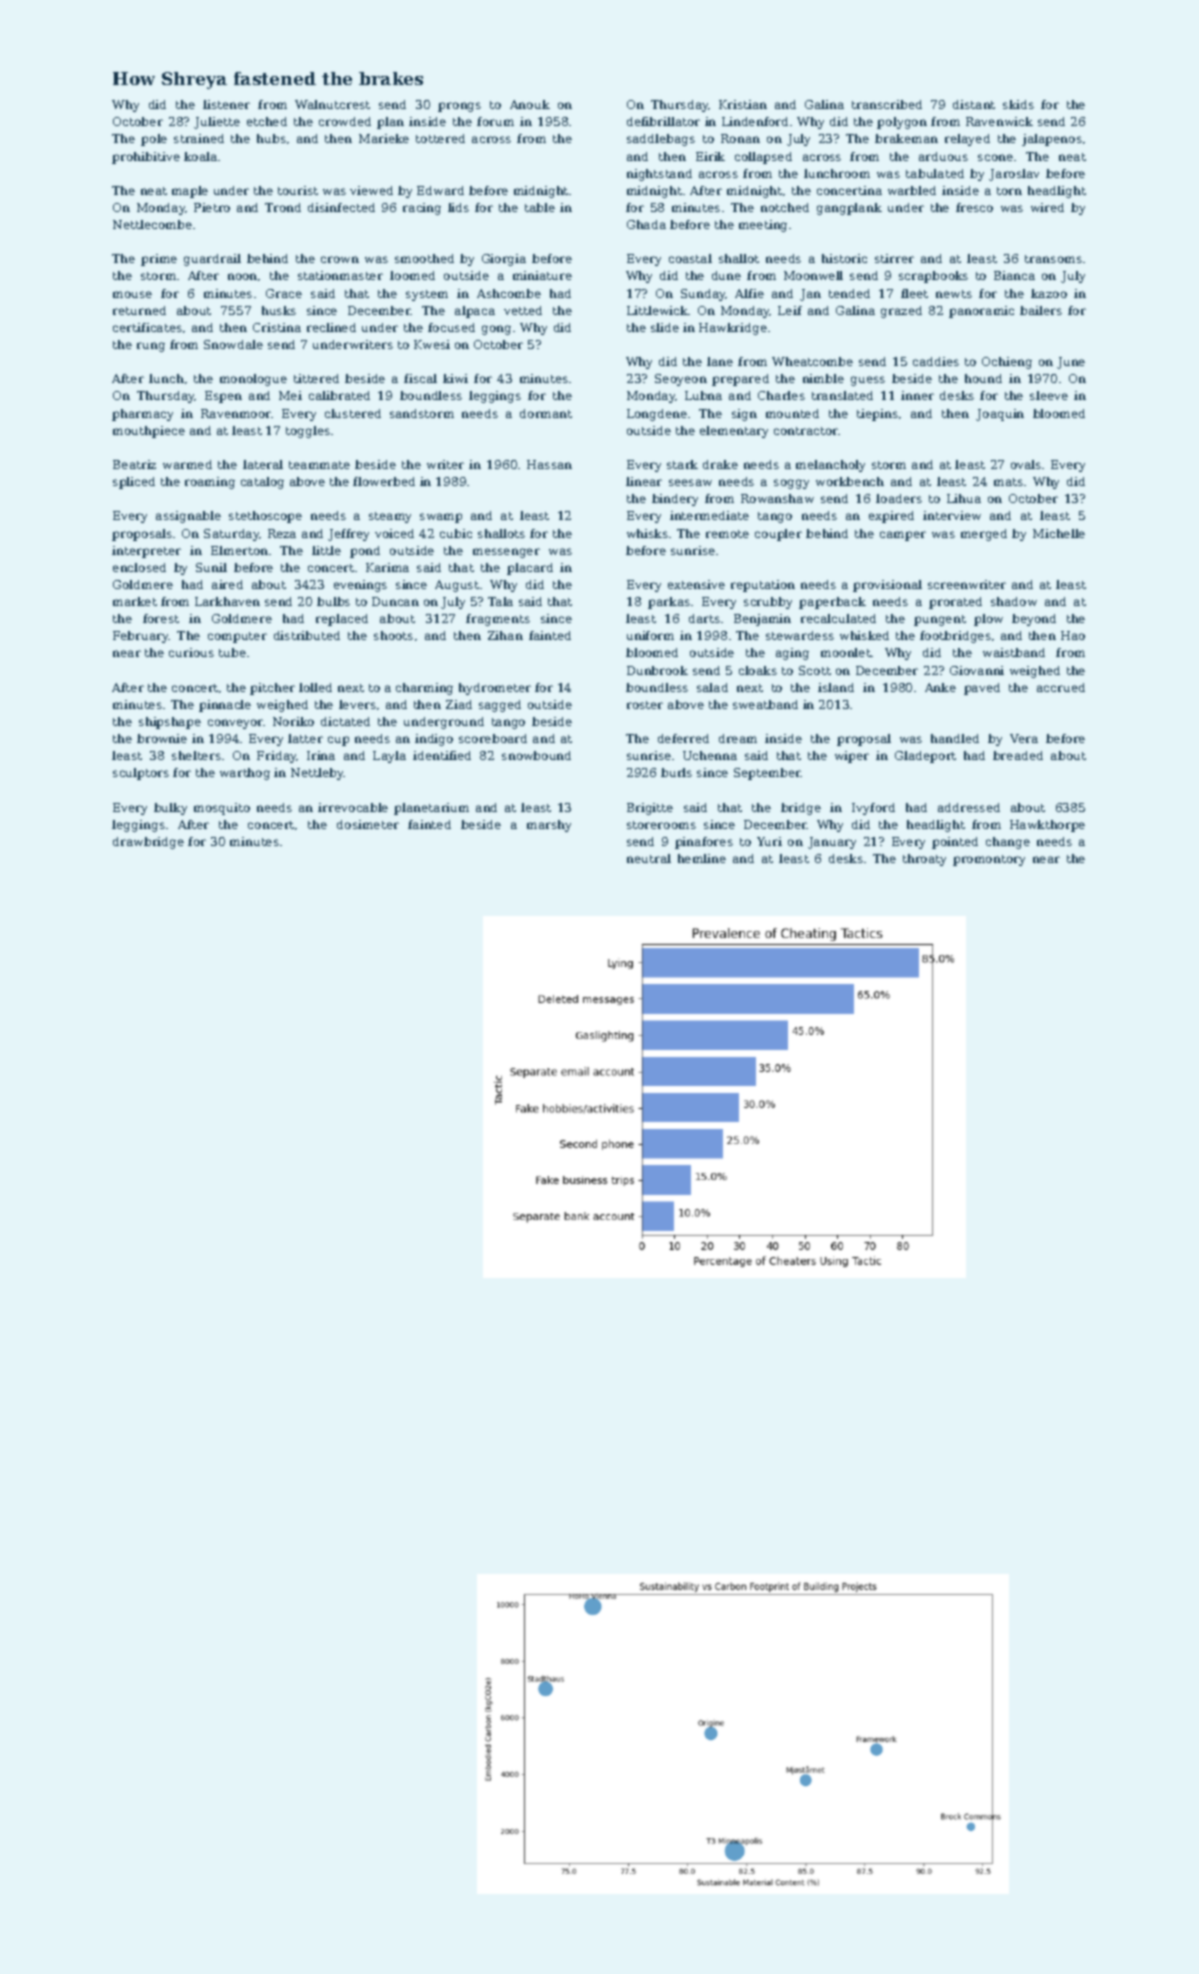 This screenshot has width=1199, height=1974. What do you see at coordinates (223, 397) in the screenshot?
I see `Espen` at bounding box center [223, 397].
